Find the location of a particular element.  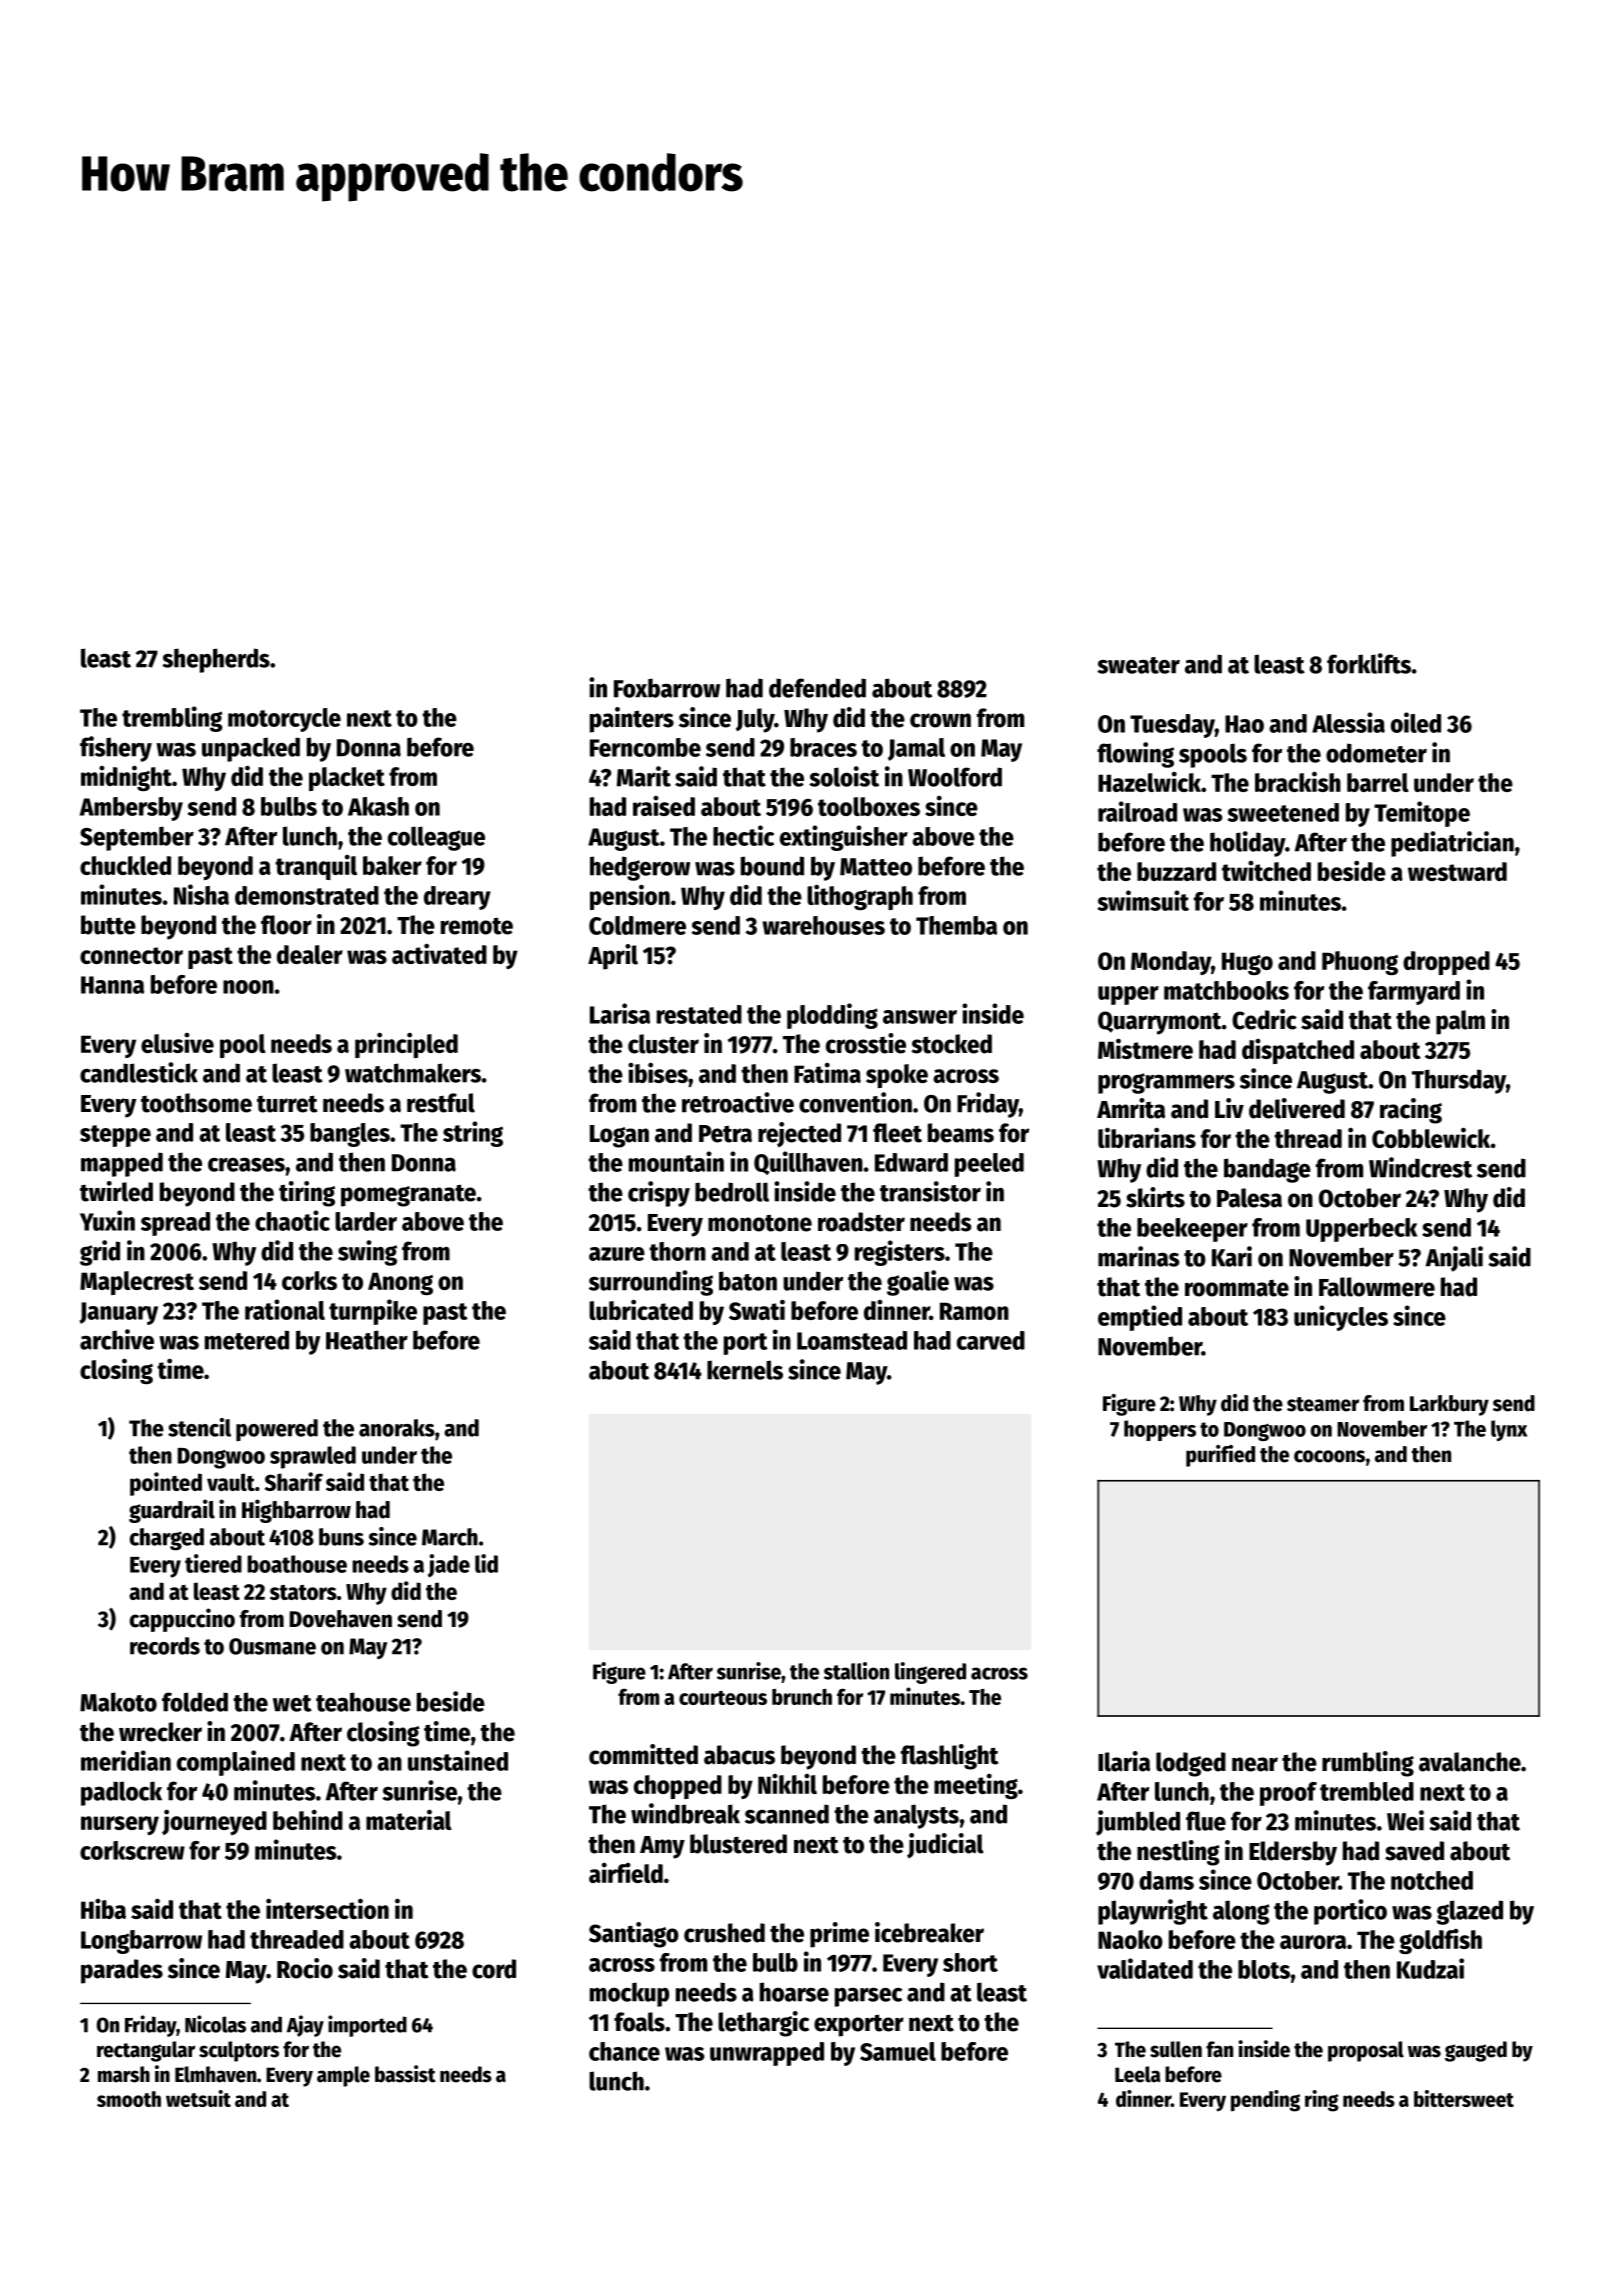

Eldersby is located at coordinates (1293, 1853).
